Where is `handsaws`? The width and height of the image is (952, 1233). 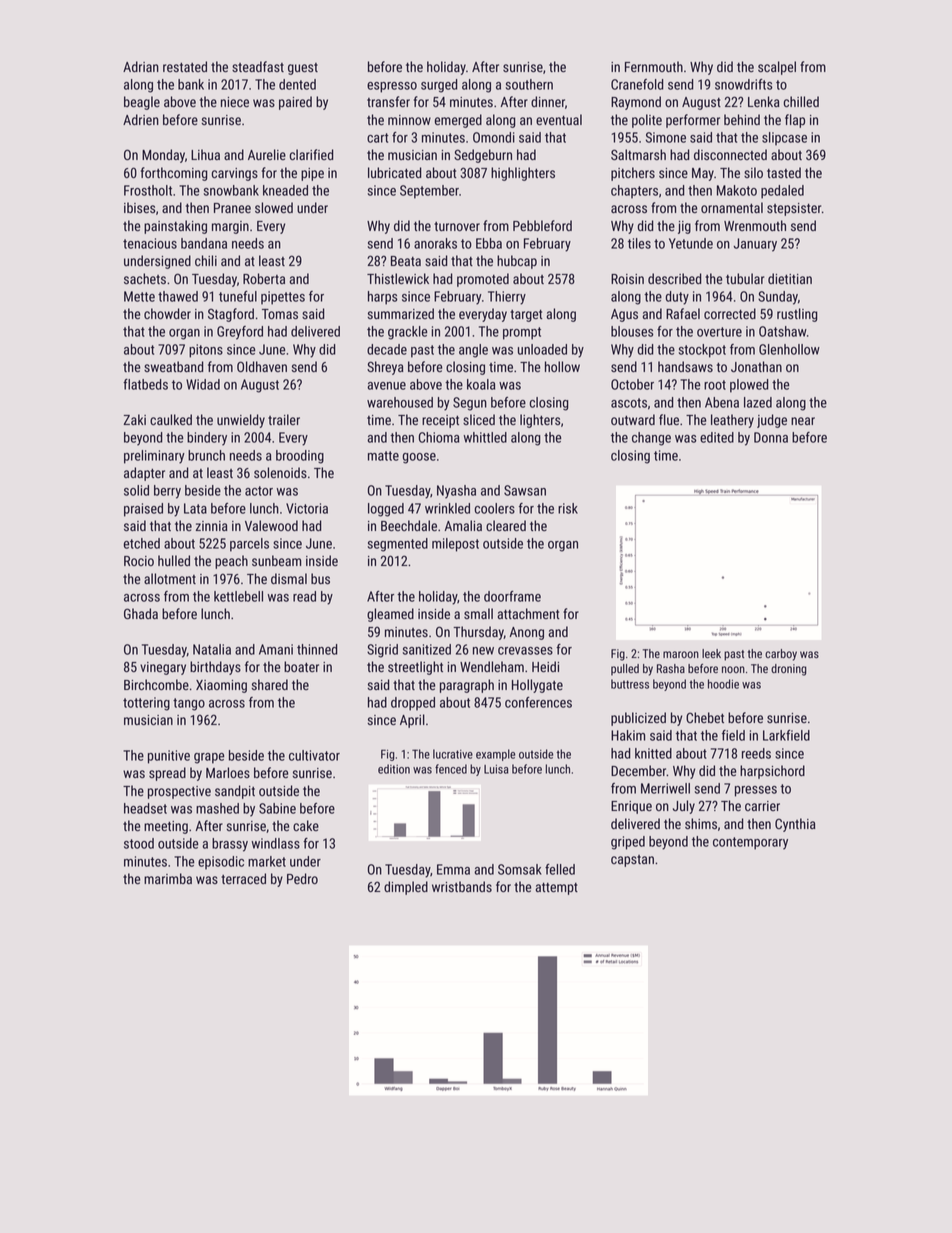
handsaws is located at coordinates (685, 366).
